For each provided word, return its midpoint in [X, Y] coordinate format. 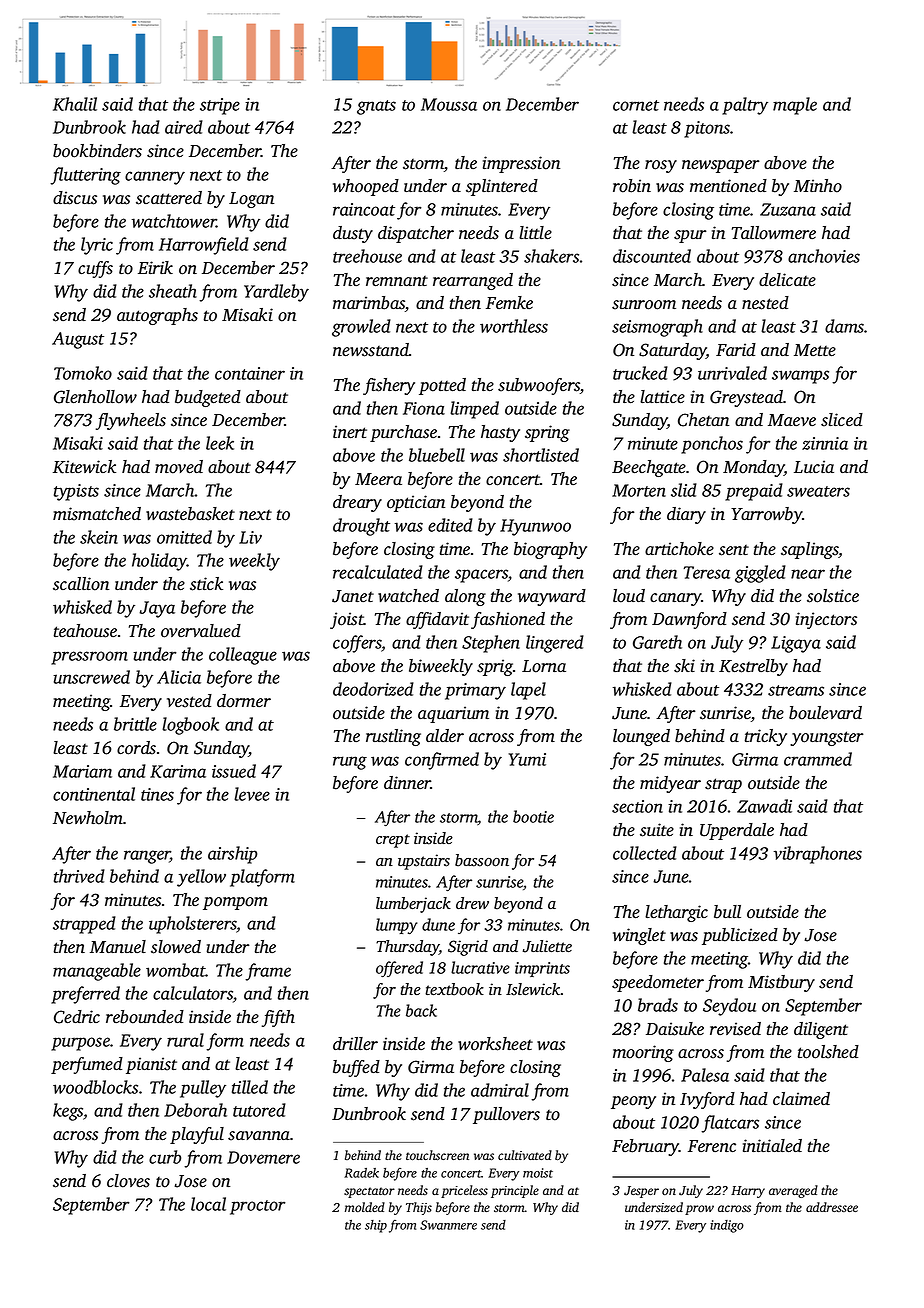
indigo [727, 1226]
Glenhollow [95, 397]
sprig [495, 667]
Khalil [75, 104]
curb [165, 1157]
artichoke [679, 549]
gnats [376, 107]
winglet [639, 936]
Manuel [118, 946]
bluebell [437, 455]
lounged [641, 737]
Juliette [547, 946]
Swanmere [448, 1225]
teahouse [85, 631]
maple [795, 106]
